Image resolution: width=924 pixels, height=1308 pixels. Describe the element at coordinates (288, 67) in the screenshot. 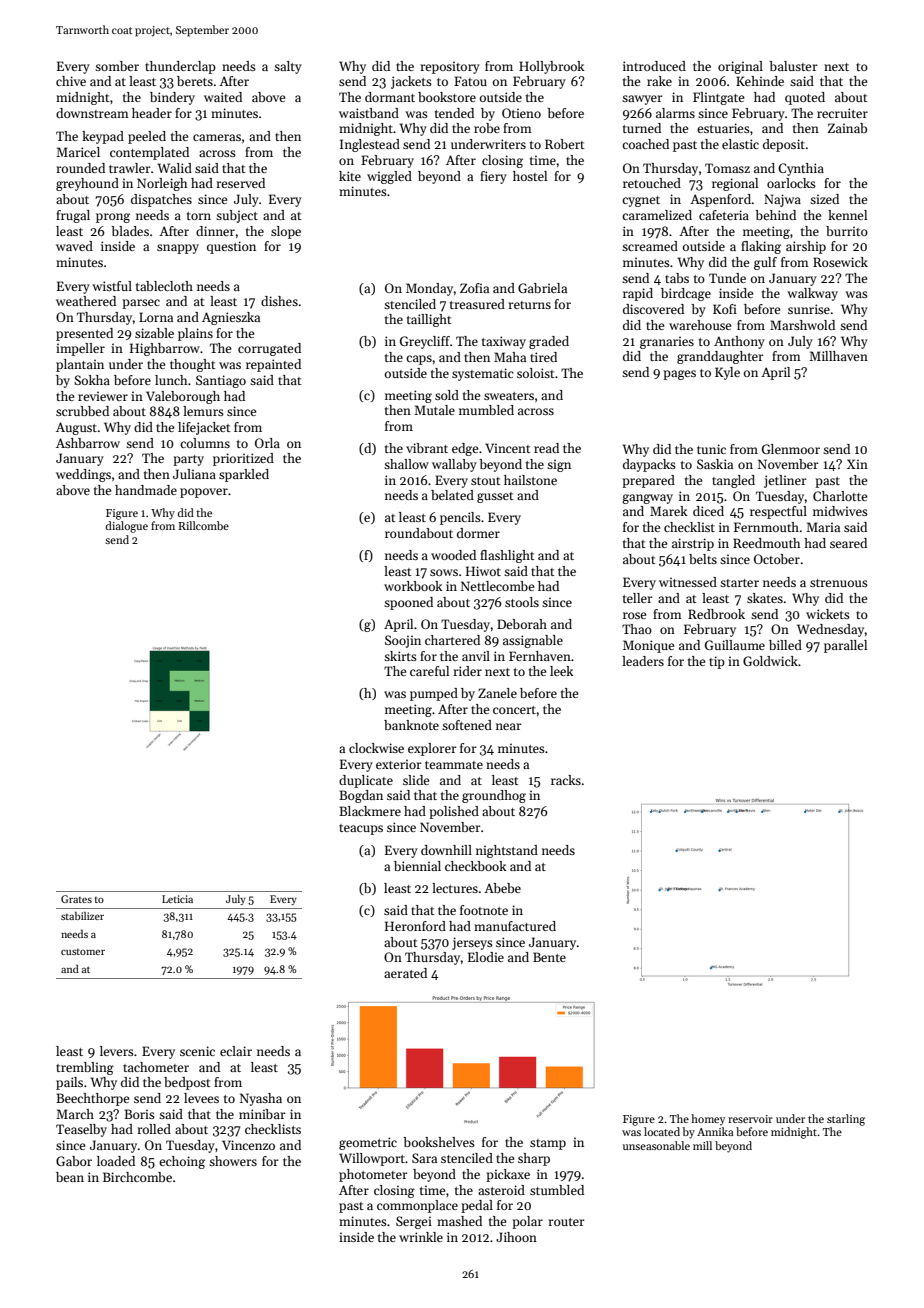

I see `salty` at that location.
